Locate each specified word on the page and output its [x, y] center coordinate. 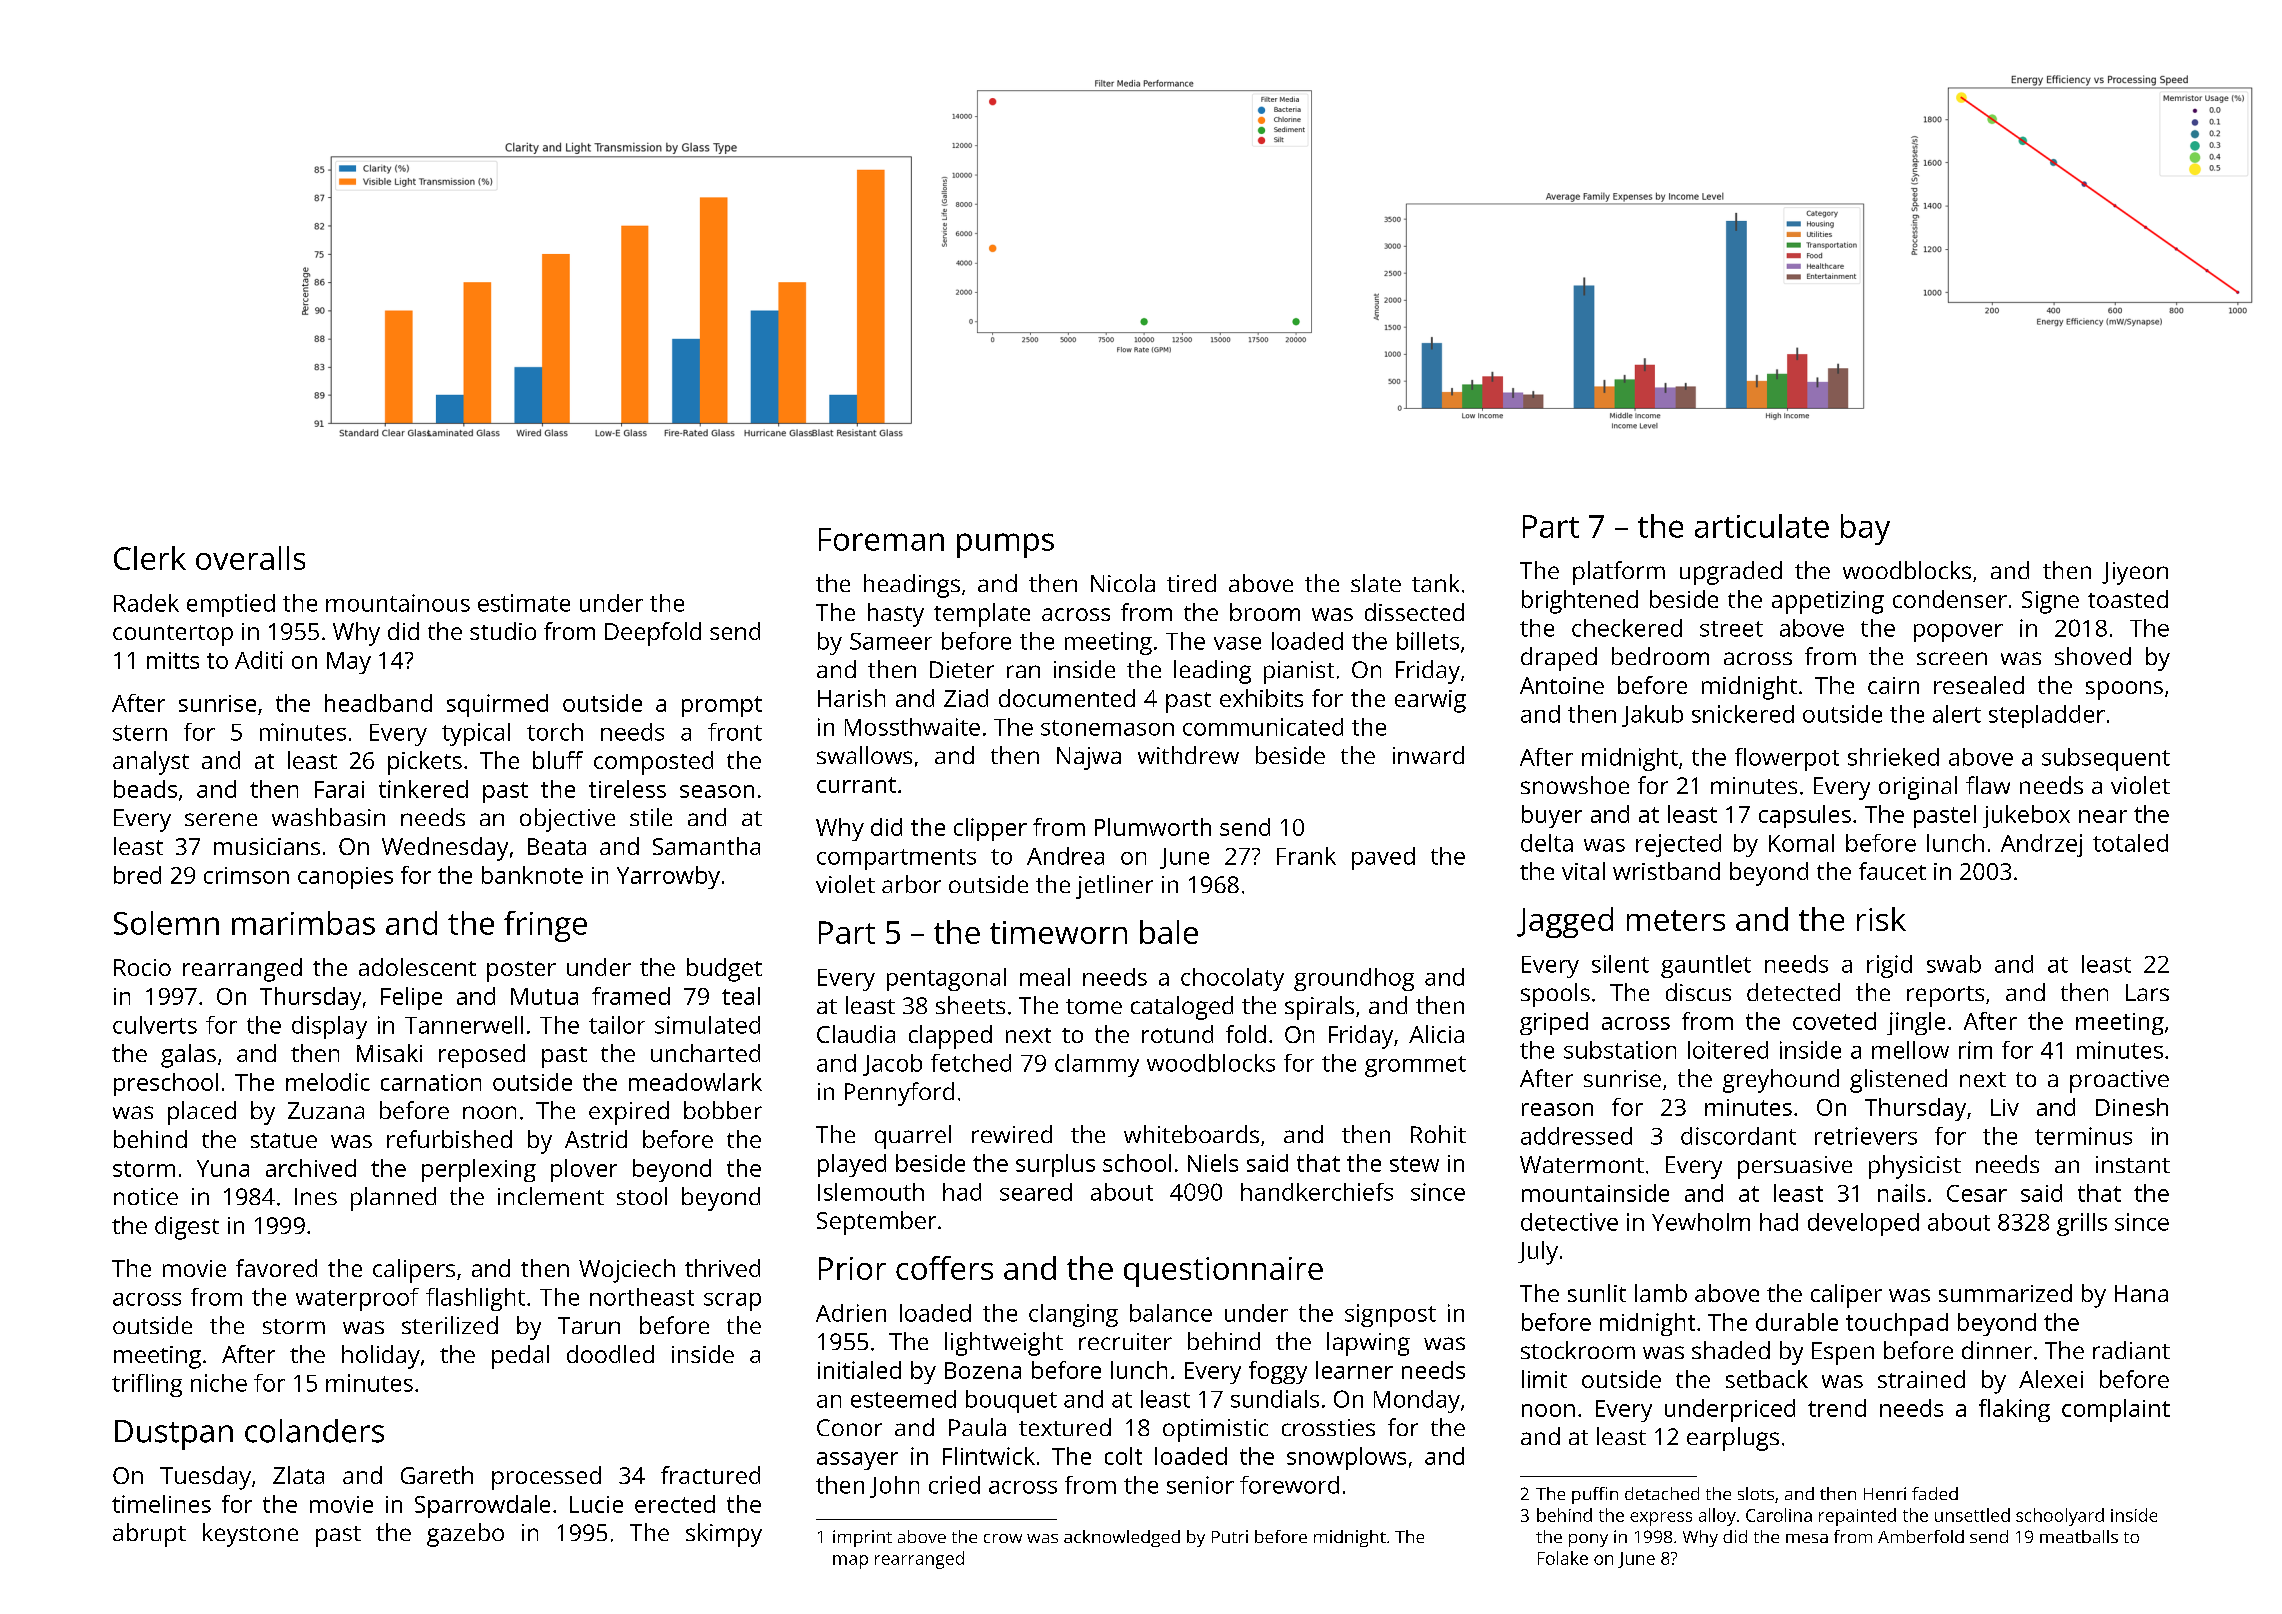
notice [146, 1196]
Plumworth [1153, 827]
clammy [1097, 1065]
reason [1557, 1109]
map [850, 1562]
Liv [2005, 1107]
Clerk [150, 558]
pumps [1005, 545]
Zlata [298, 1475]
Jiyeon [2135, 573]
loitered [1728, 1050]
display [329, 1027]
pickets [425, 763]
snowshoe [1575, 785]
